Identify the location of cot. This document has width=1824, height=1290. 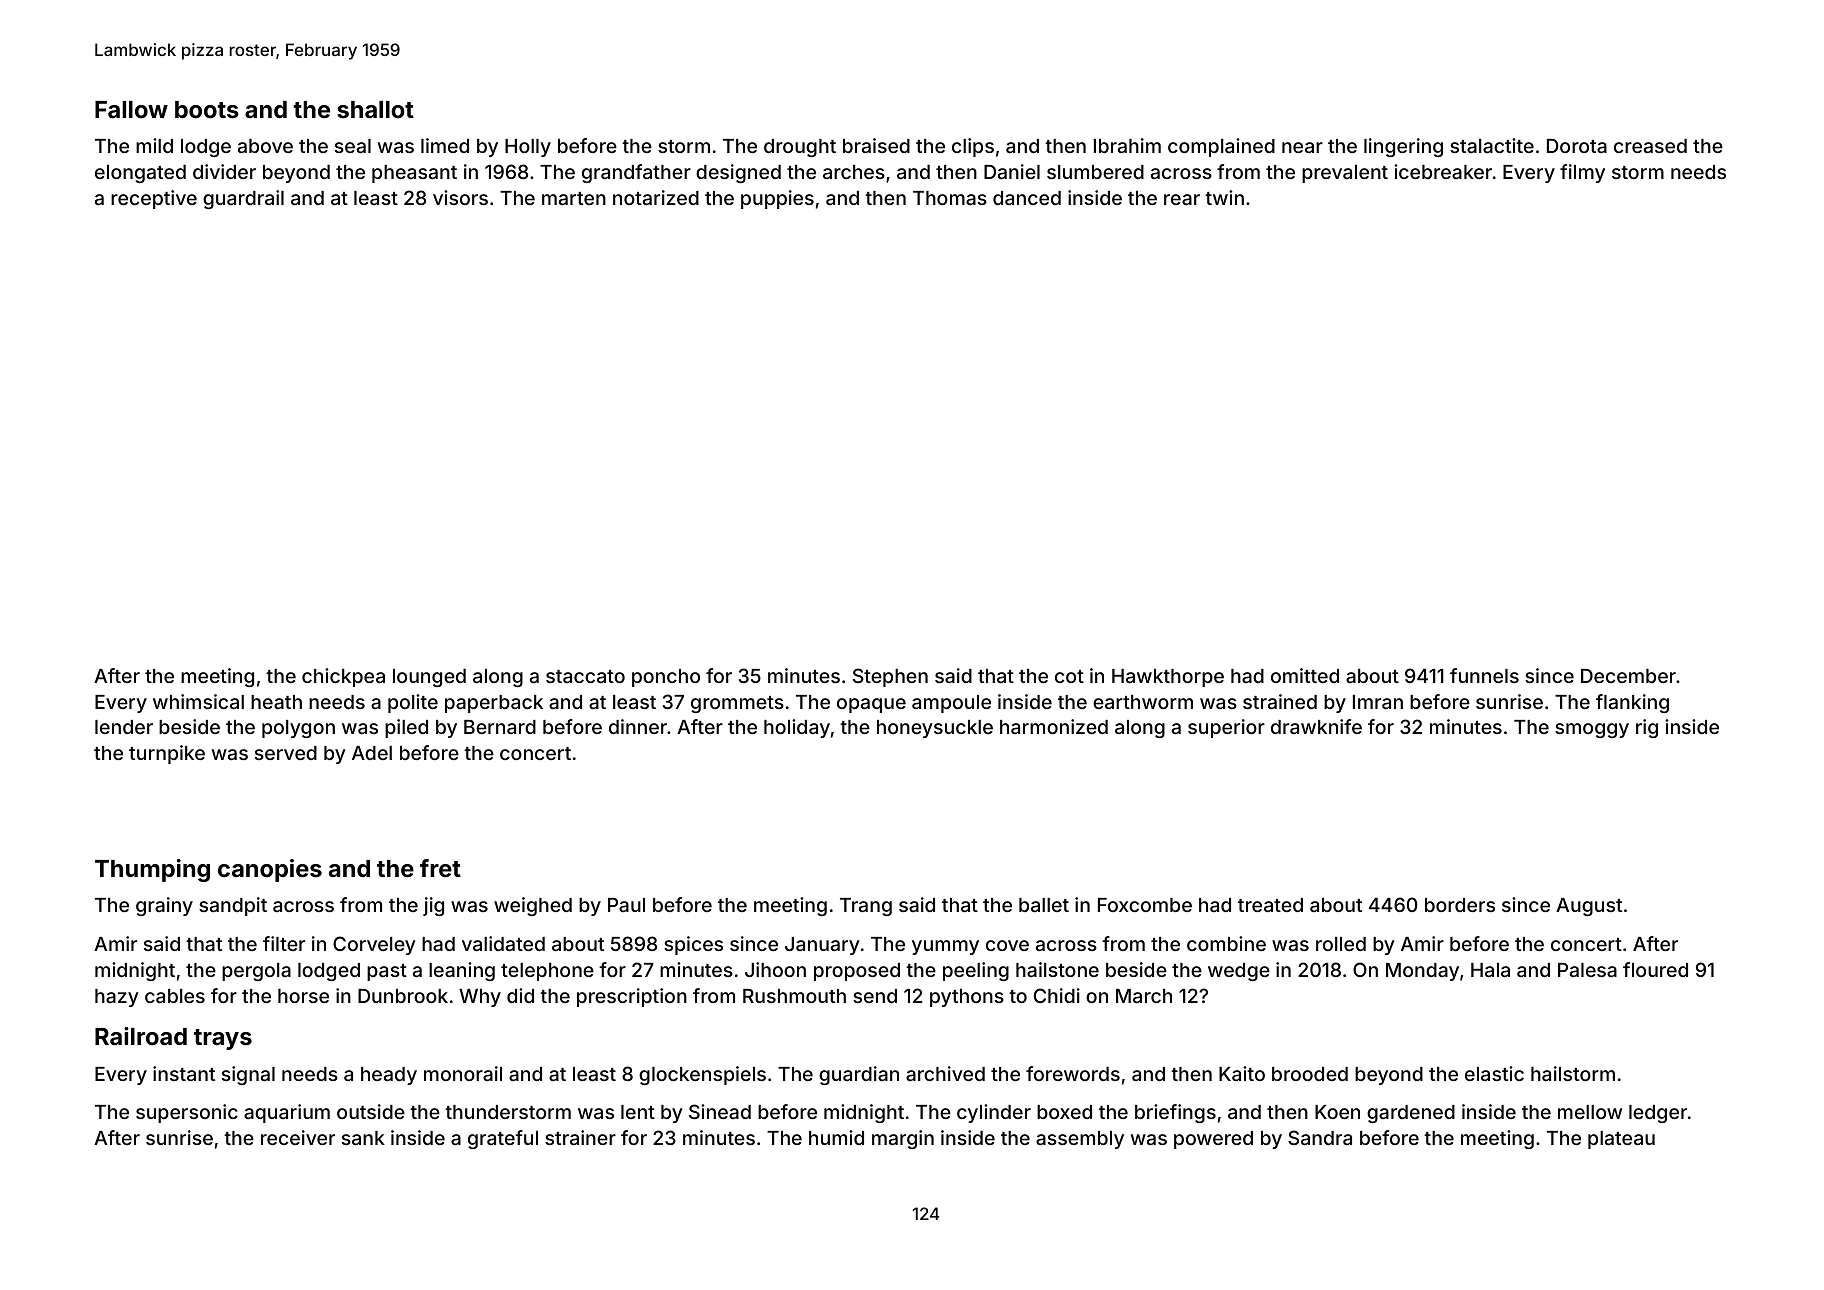
(1069, 676).
